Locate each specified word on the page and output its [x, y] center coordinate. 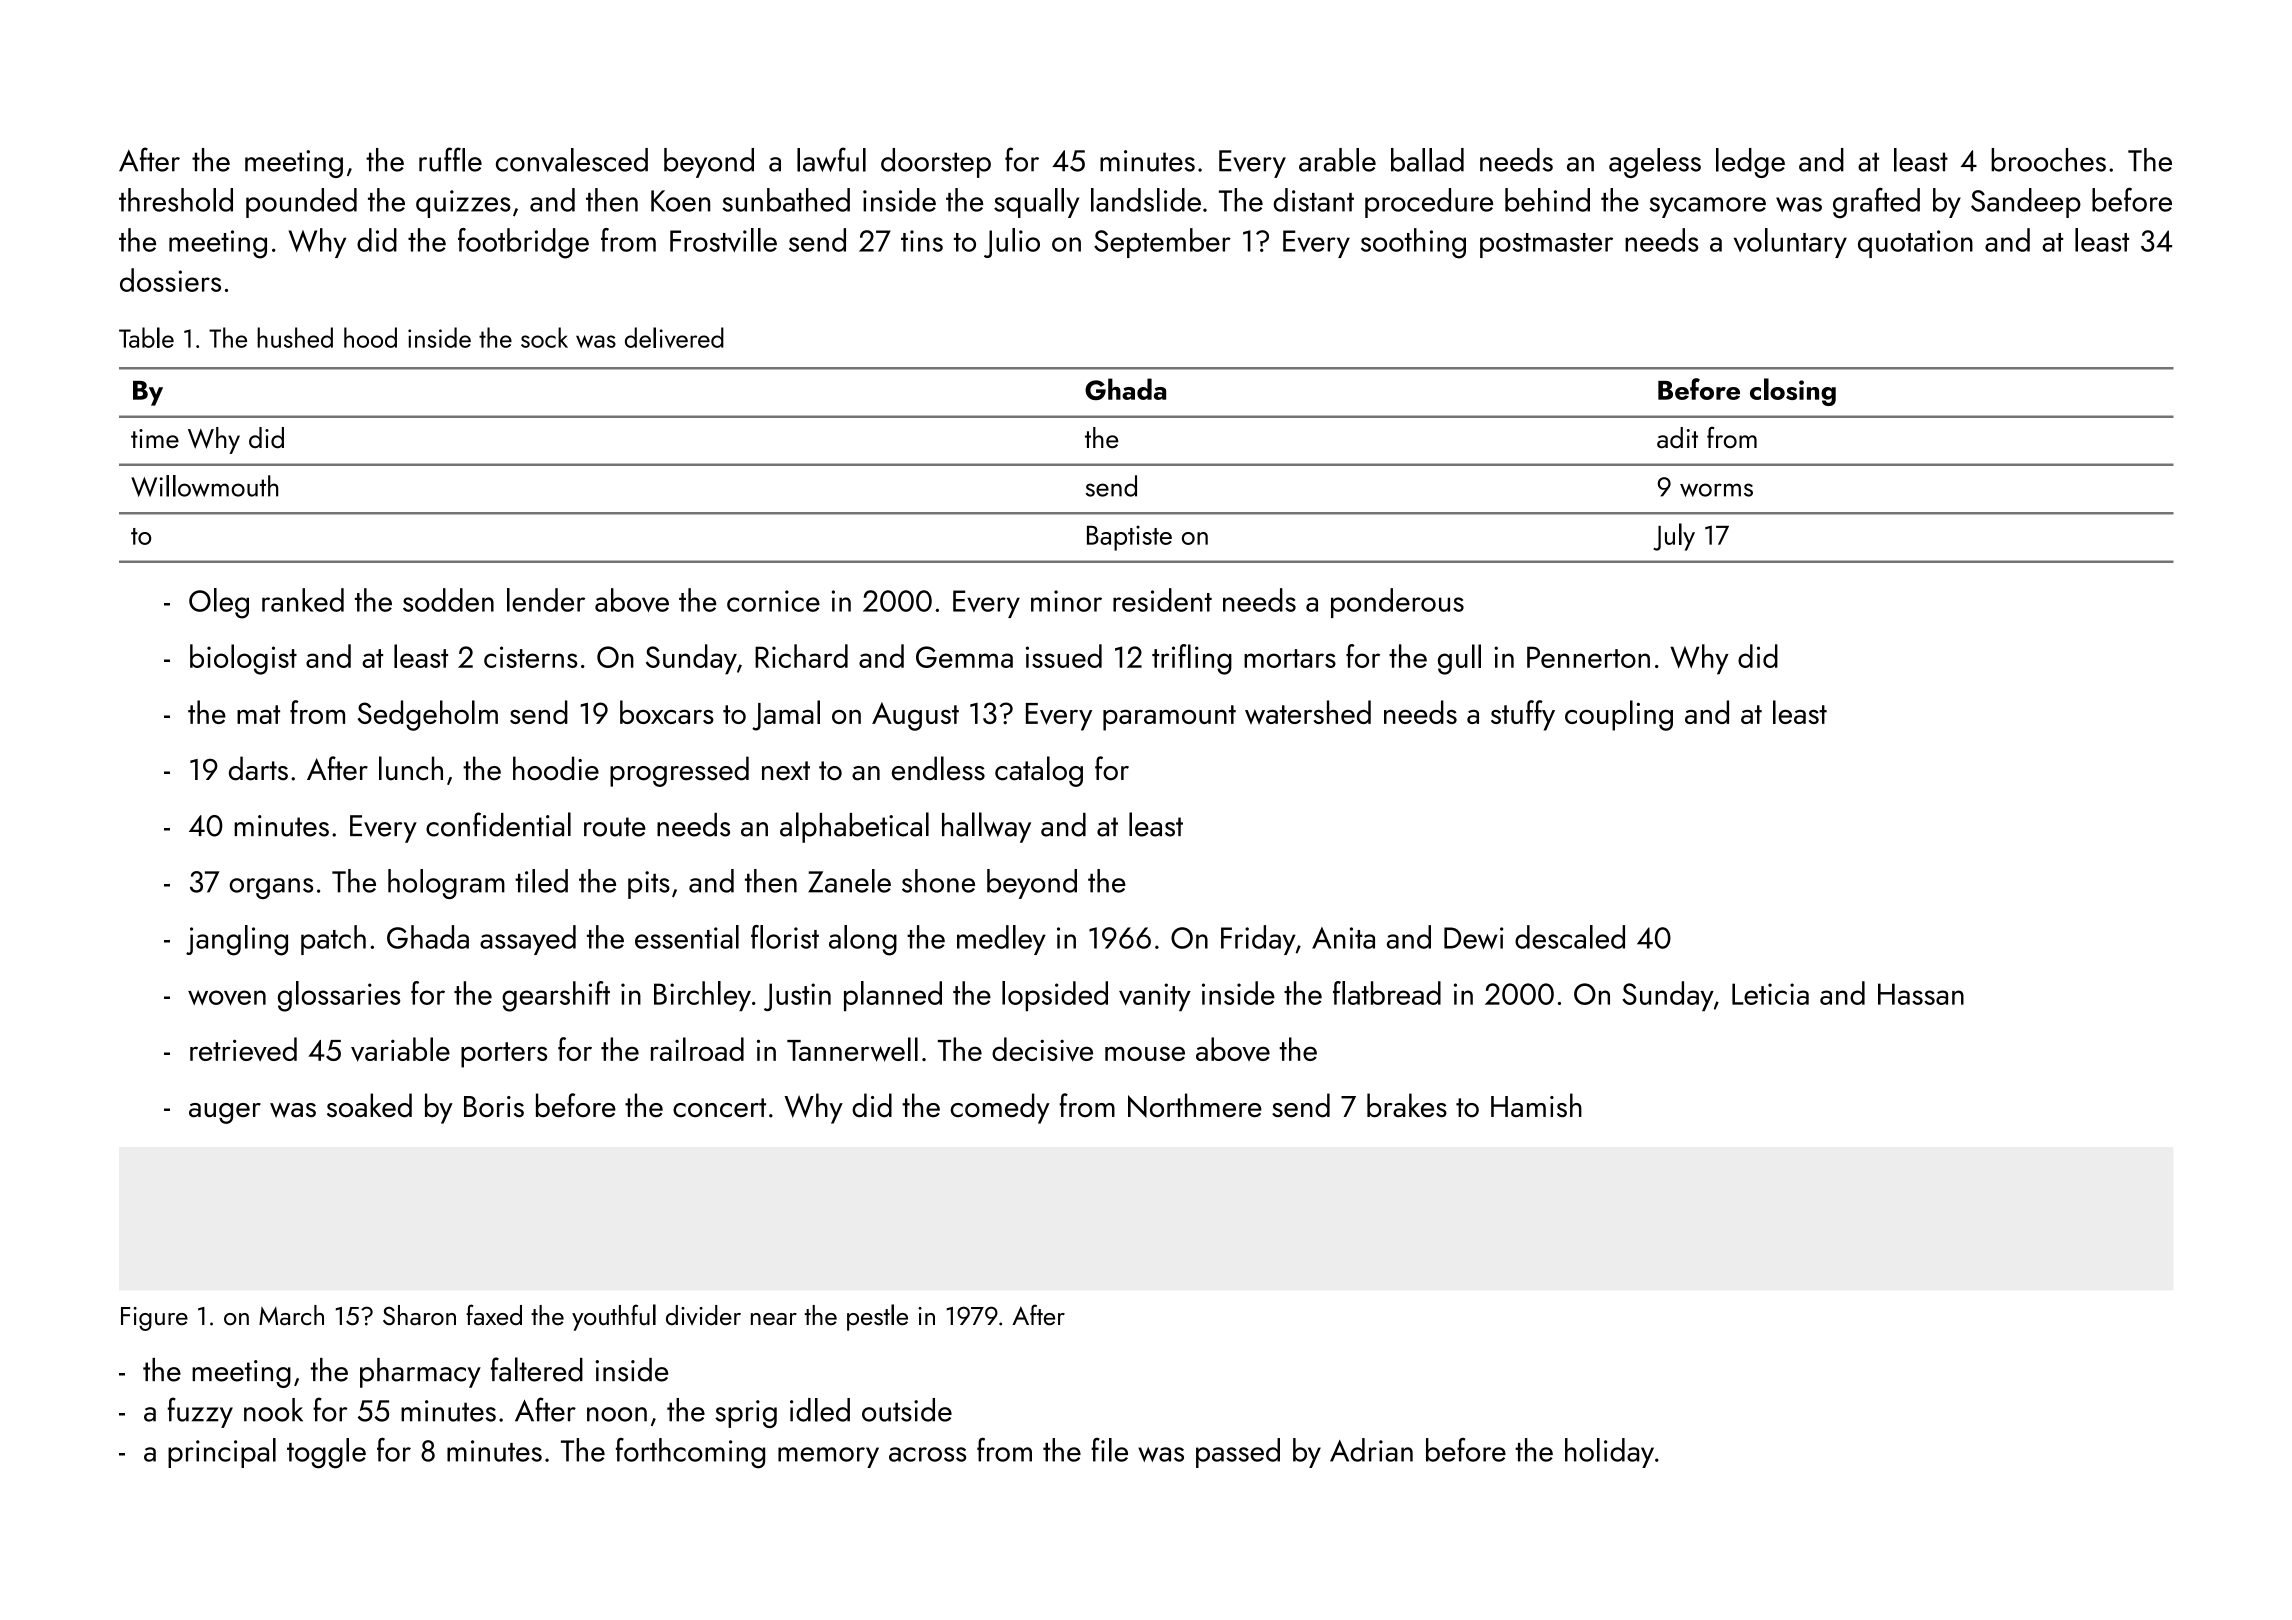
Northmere [1195, 1105]
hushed [295, 337]
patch [333, 940]
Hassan [1921, 994]
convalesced [572, 160]
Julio [1012, 243]
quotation [1915, 244]
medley [1001, 940]
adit [1677, 437]
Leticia [1770, 994]
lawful [831, 159]
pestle [877, 1317]
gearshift [556, 996]
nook [273, 1410]
